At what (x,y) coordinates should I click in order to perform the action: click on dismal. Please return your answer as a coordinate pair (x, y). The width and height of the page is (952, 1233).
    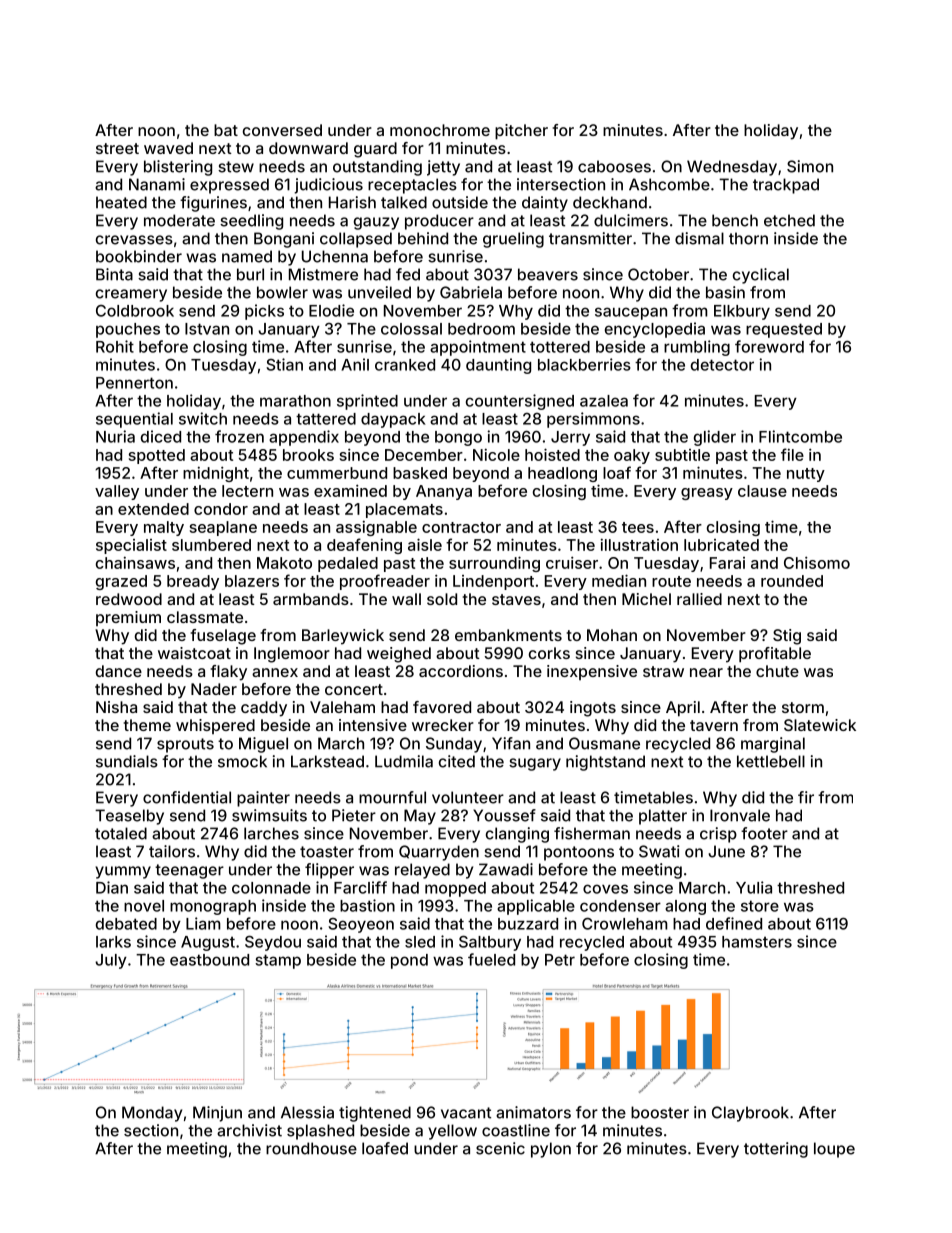
    Looking at the image, I should click on (699, 238).
